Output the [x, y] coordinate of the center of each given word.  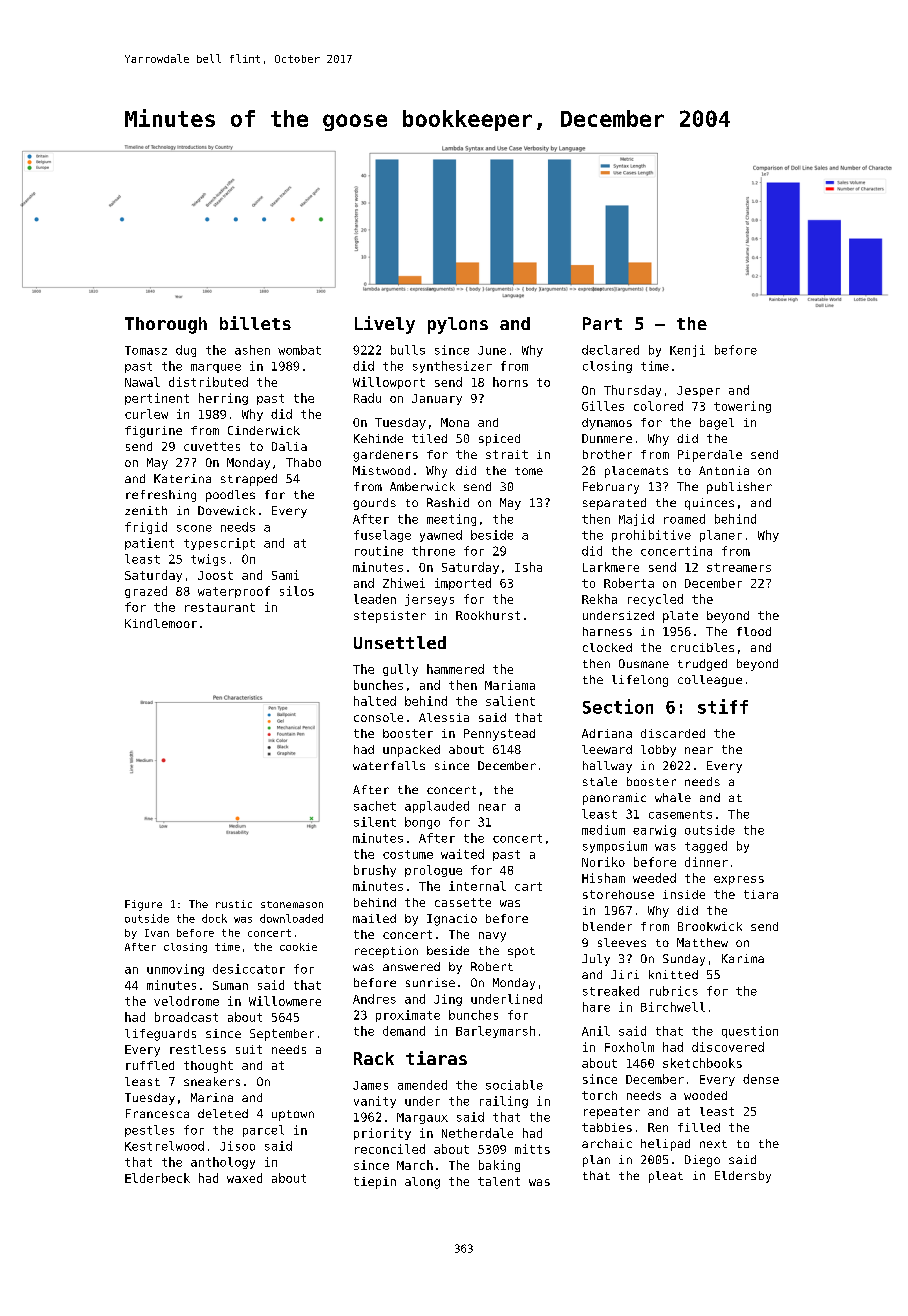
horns [510, 382]
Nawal [142, 382]
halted [375, 701]
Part [602, 323]
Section [618, 706]
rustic [234, 904]
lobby [658, 751]
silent [375, 822]
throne [433, 551]
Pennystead [499, 735]
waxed [244, 1178]
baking [499, 1166]
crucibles [702, 647]
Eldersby [743, 1177]
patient [149, 544]
